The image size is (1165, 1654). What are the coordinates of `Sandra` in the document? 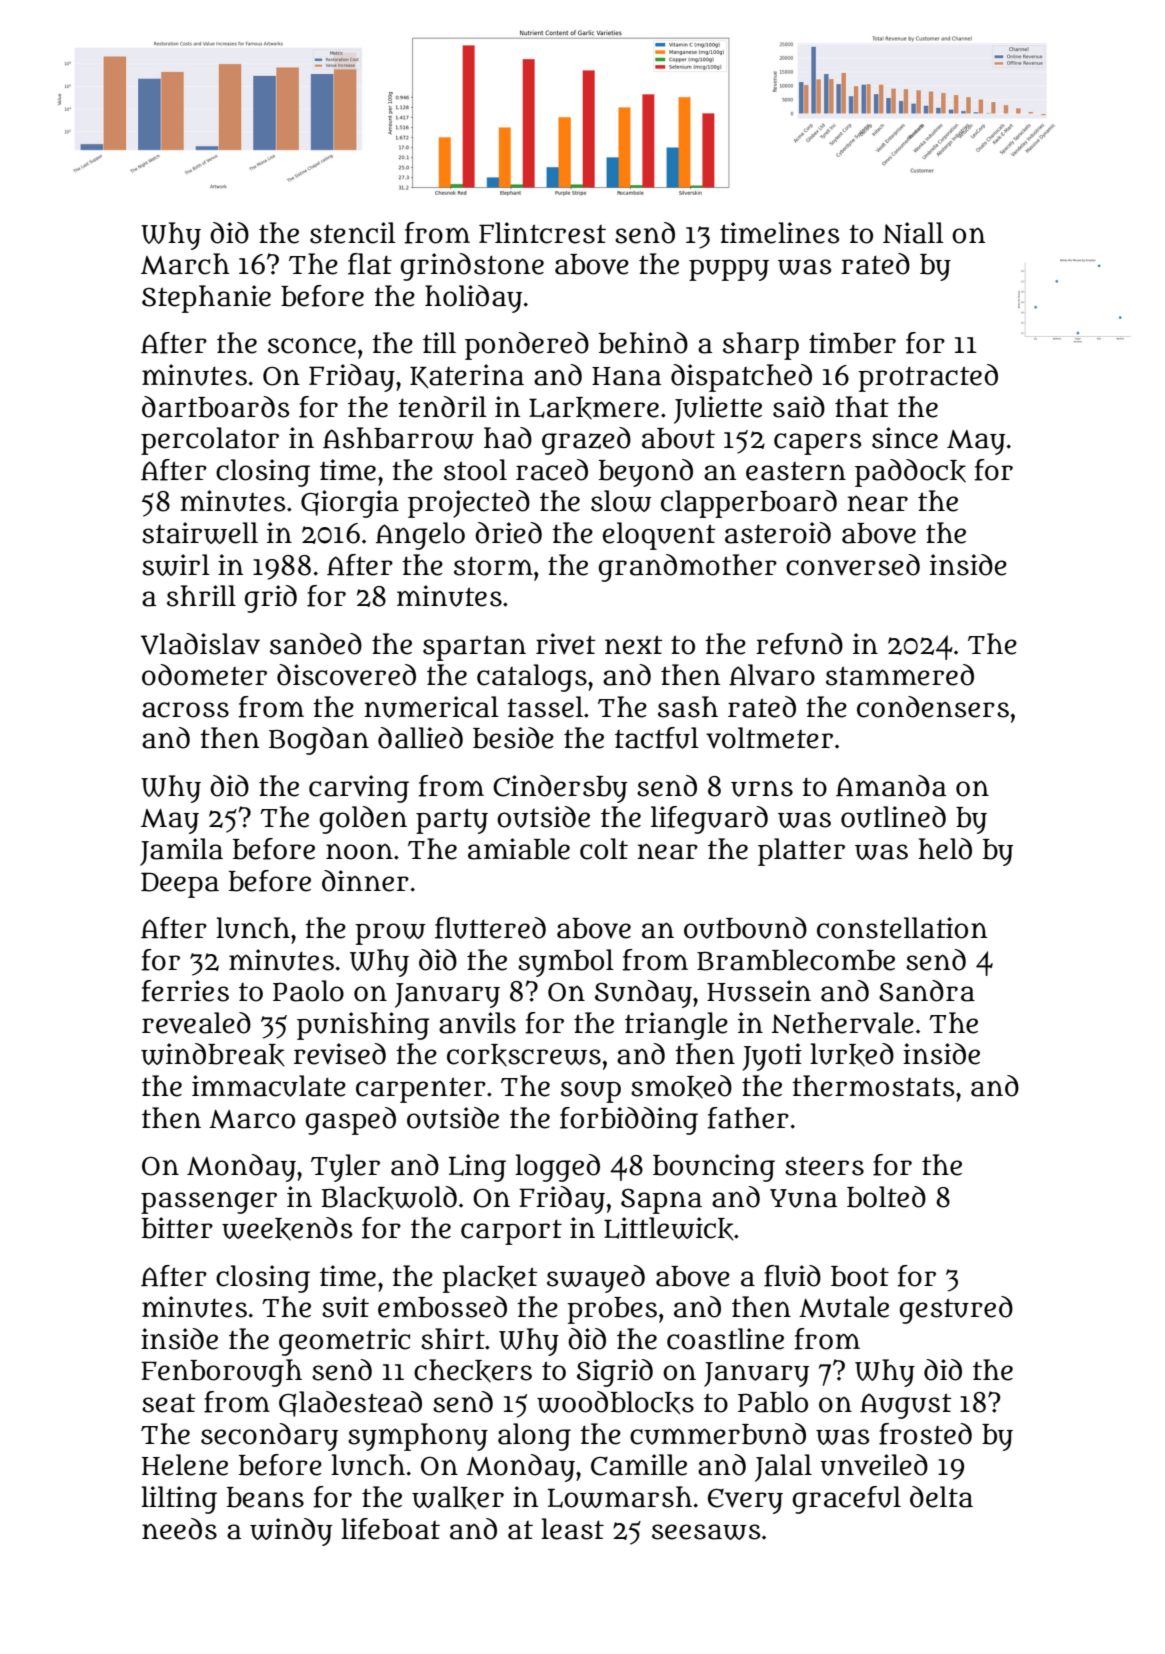 It's located at (927, 991).
